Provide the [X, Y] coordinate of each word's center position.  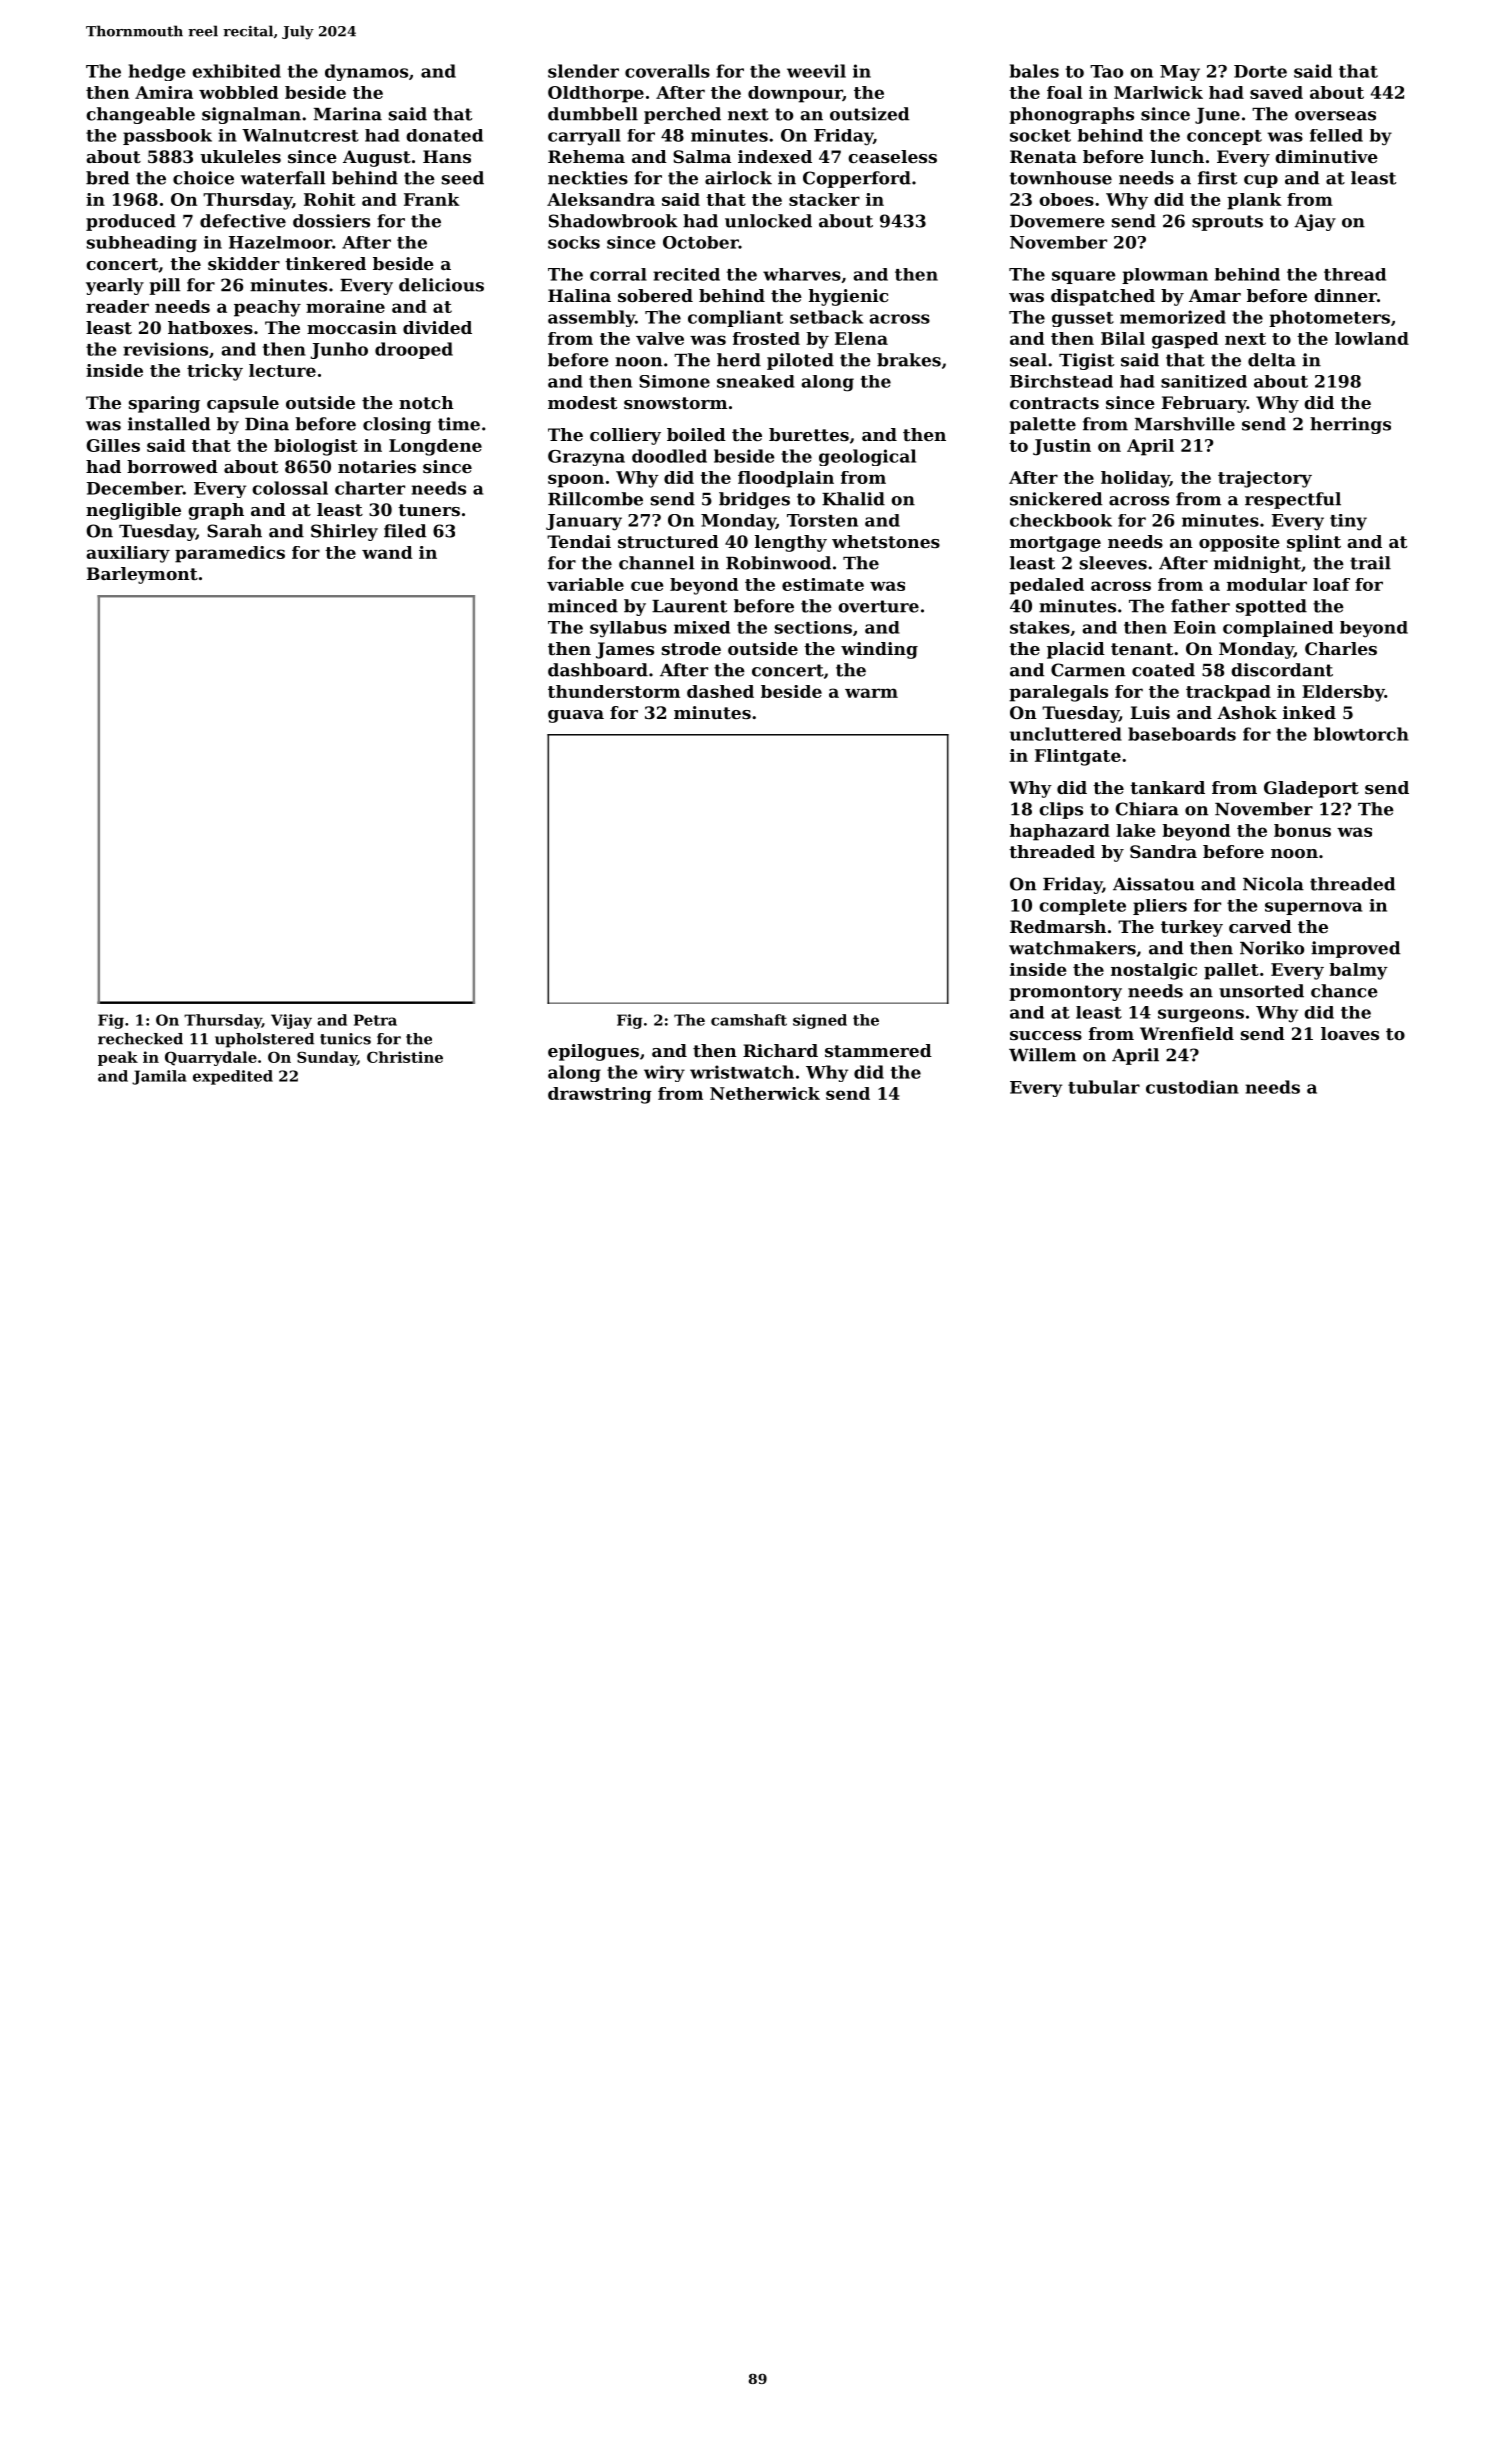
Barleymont [142, 575]
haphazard [1060, 832]
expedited [233, 1077]
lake [1135, 830]
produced [131, 222]
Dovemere [1057, 221]
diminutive [1326, 156]
